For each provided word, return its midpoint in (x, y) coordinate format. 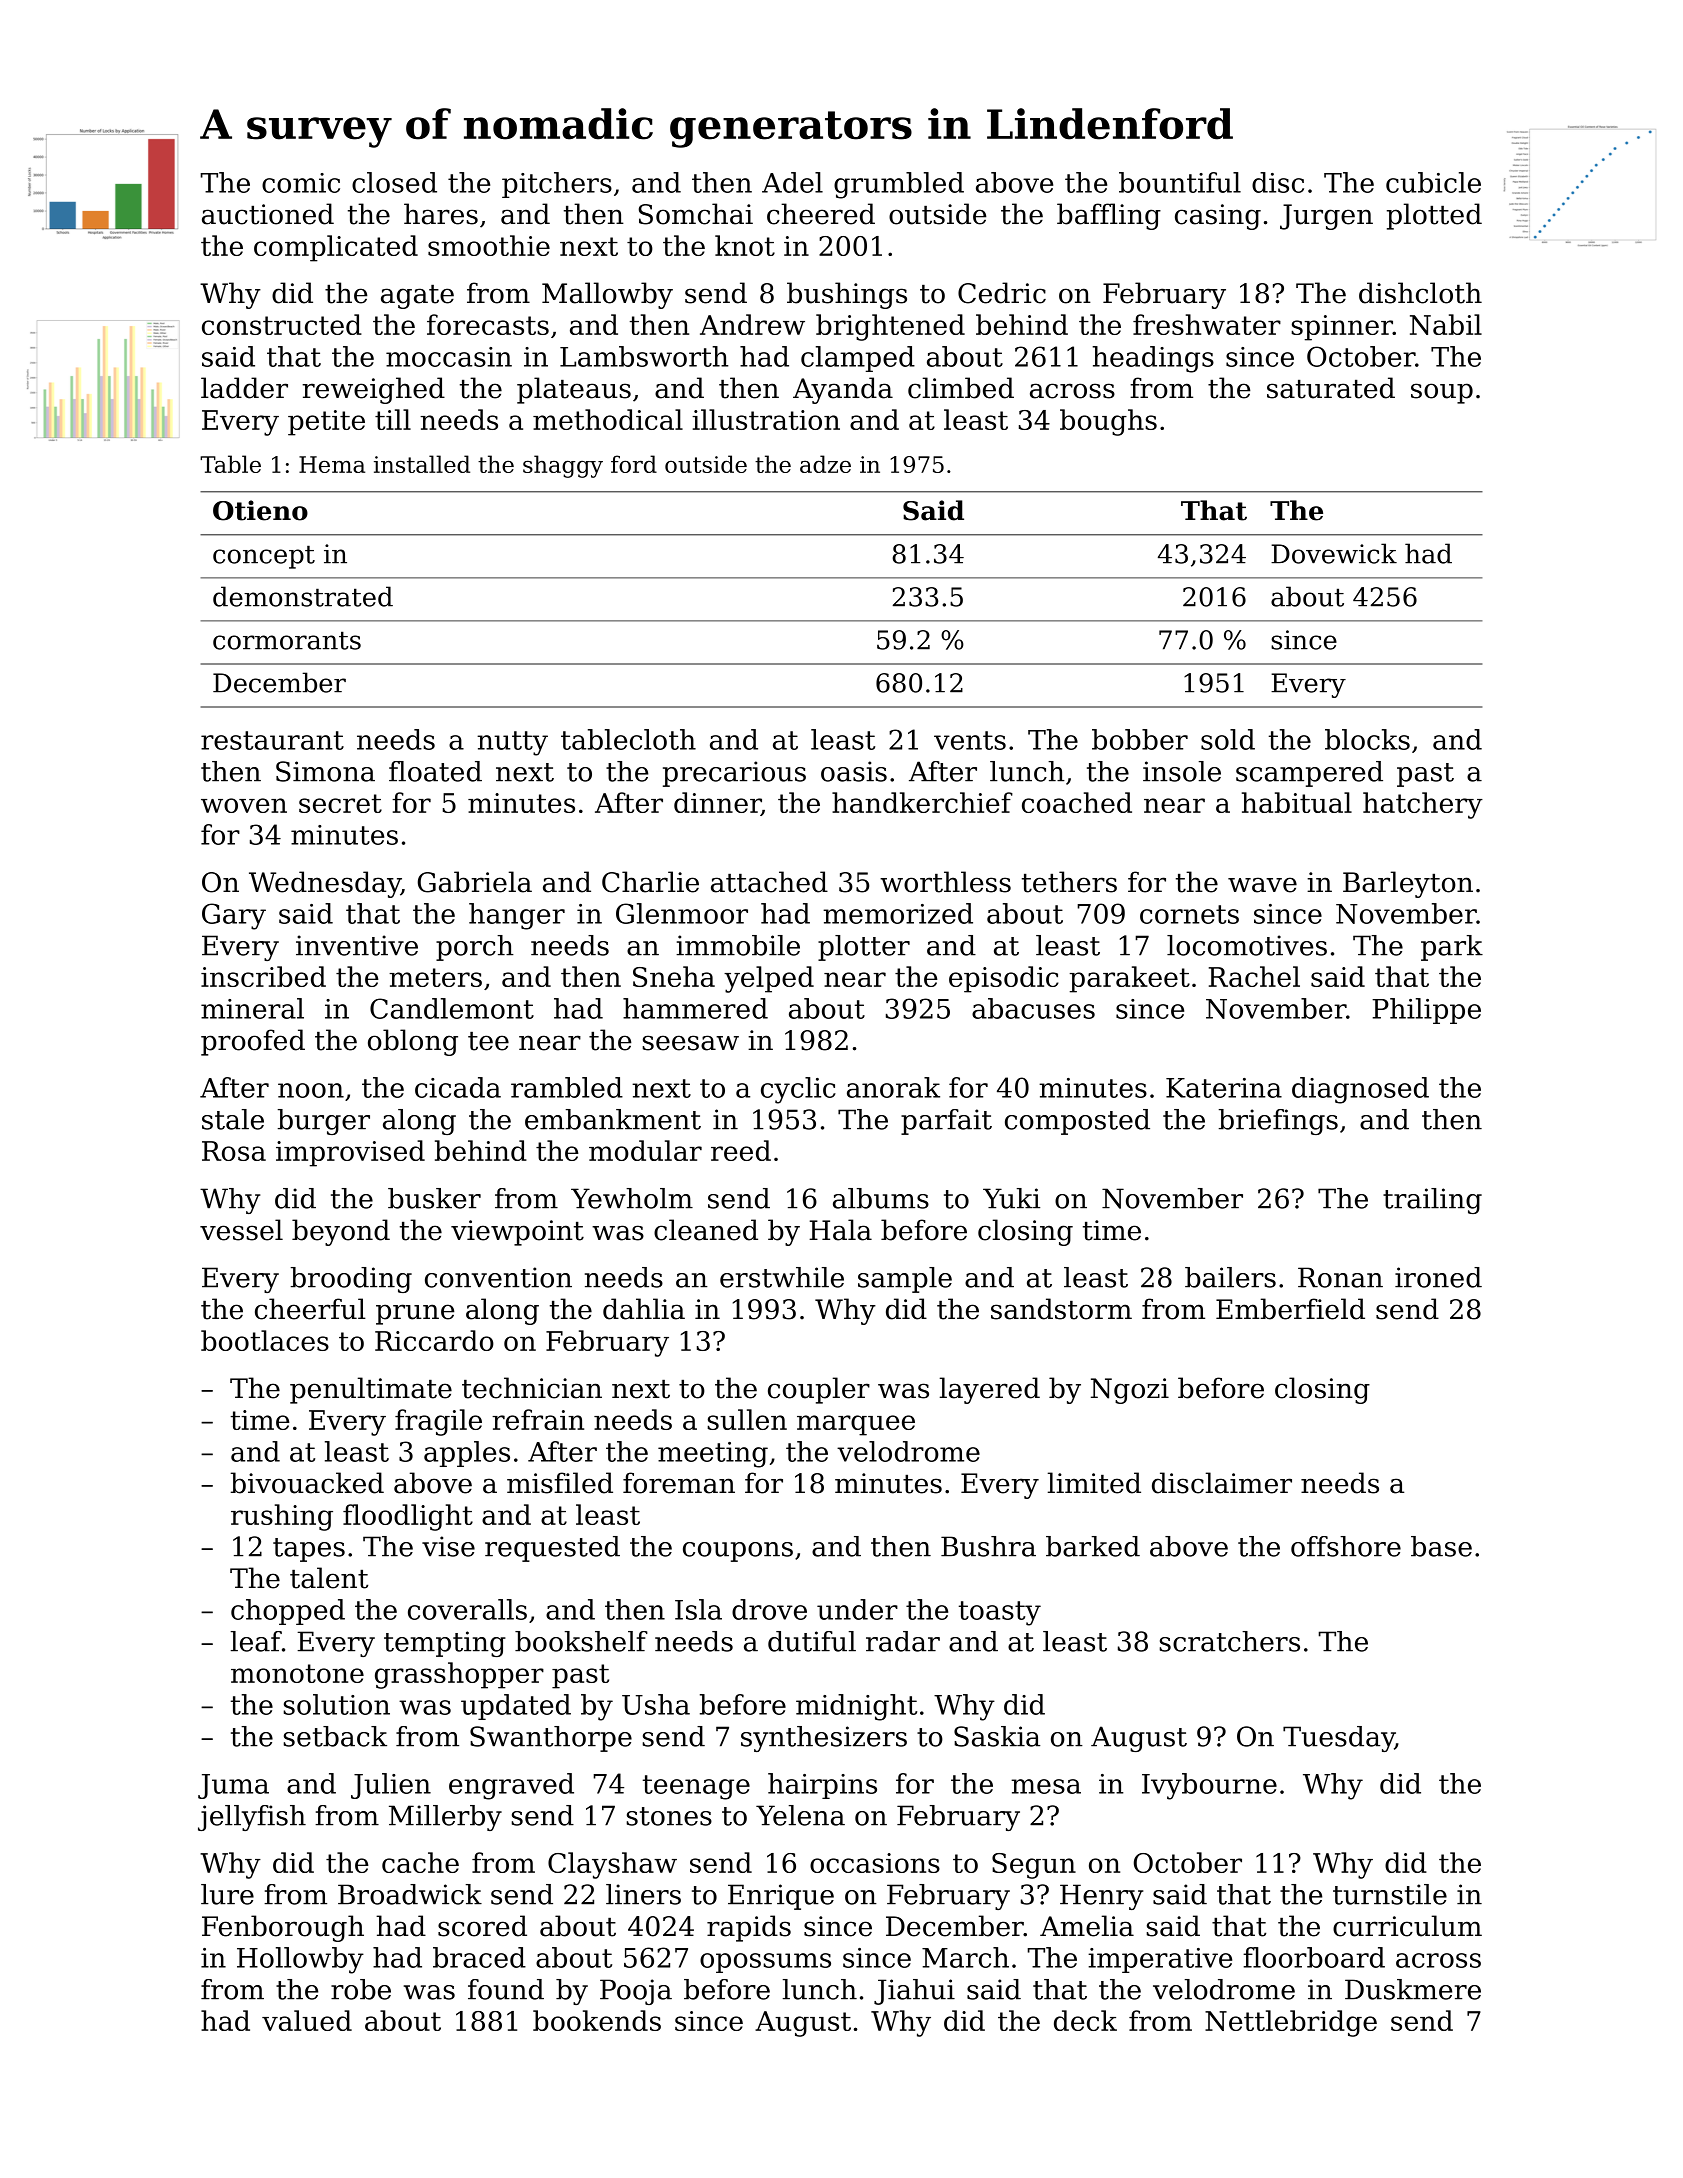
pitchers (557, 185)
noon (311, 1090)
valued (307, 2020)
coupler (819, 1390)
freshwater (1207, 324)
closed (394, 182)
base (1441, 1546)
